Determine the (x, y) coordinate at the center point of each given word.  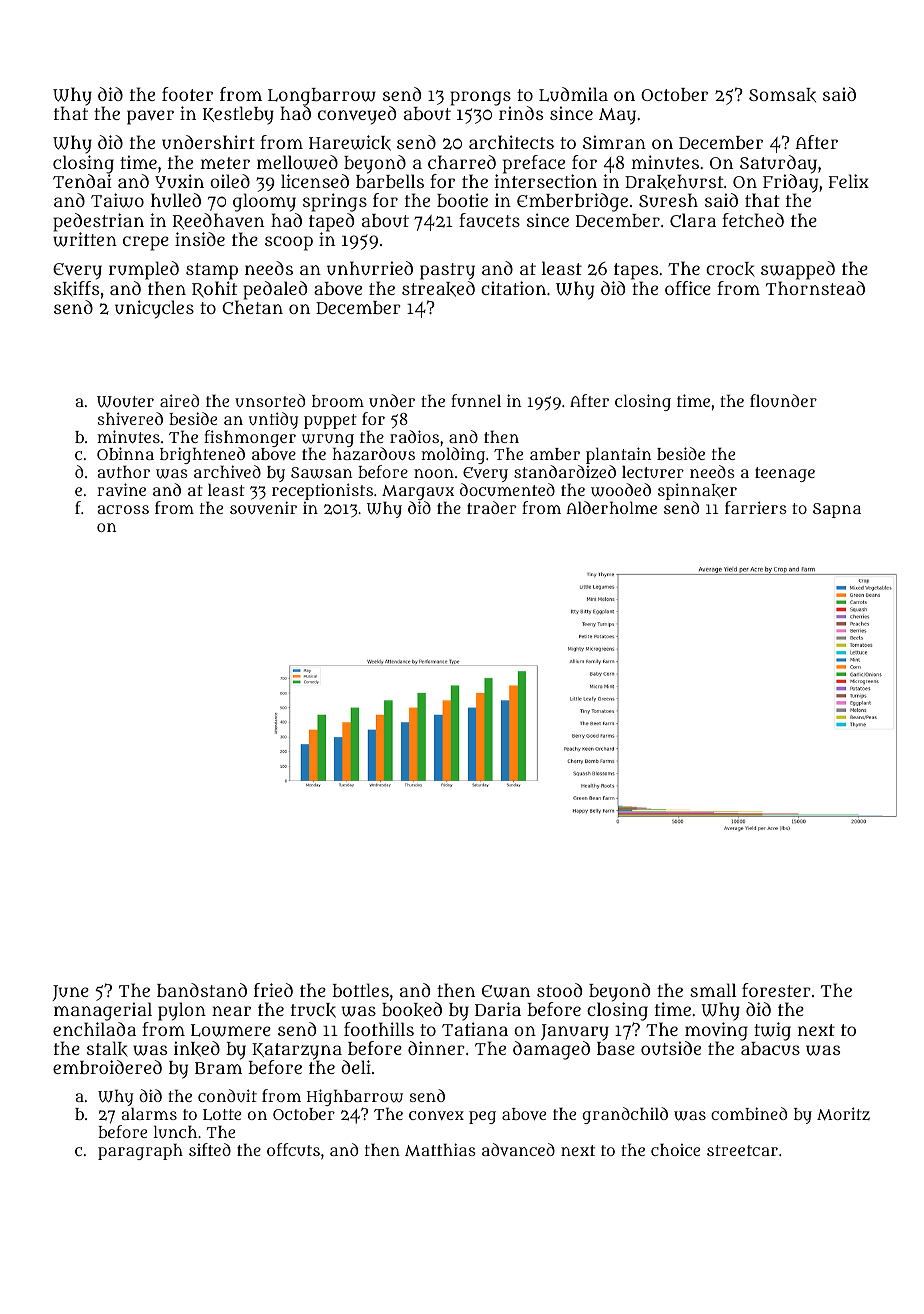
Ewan (506, 991)
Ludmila (573, 94)
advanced (518, 1149)
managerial (103, 1011)
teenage (785, 474)
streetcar (742, 1150)
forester (776, 990)
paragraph (140, 1151)
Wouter (125, 402)
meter (225, 163)
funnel (476, 400)
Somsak (782, 95)
